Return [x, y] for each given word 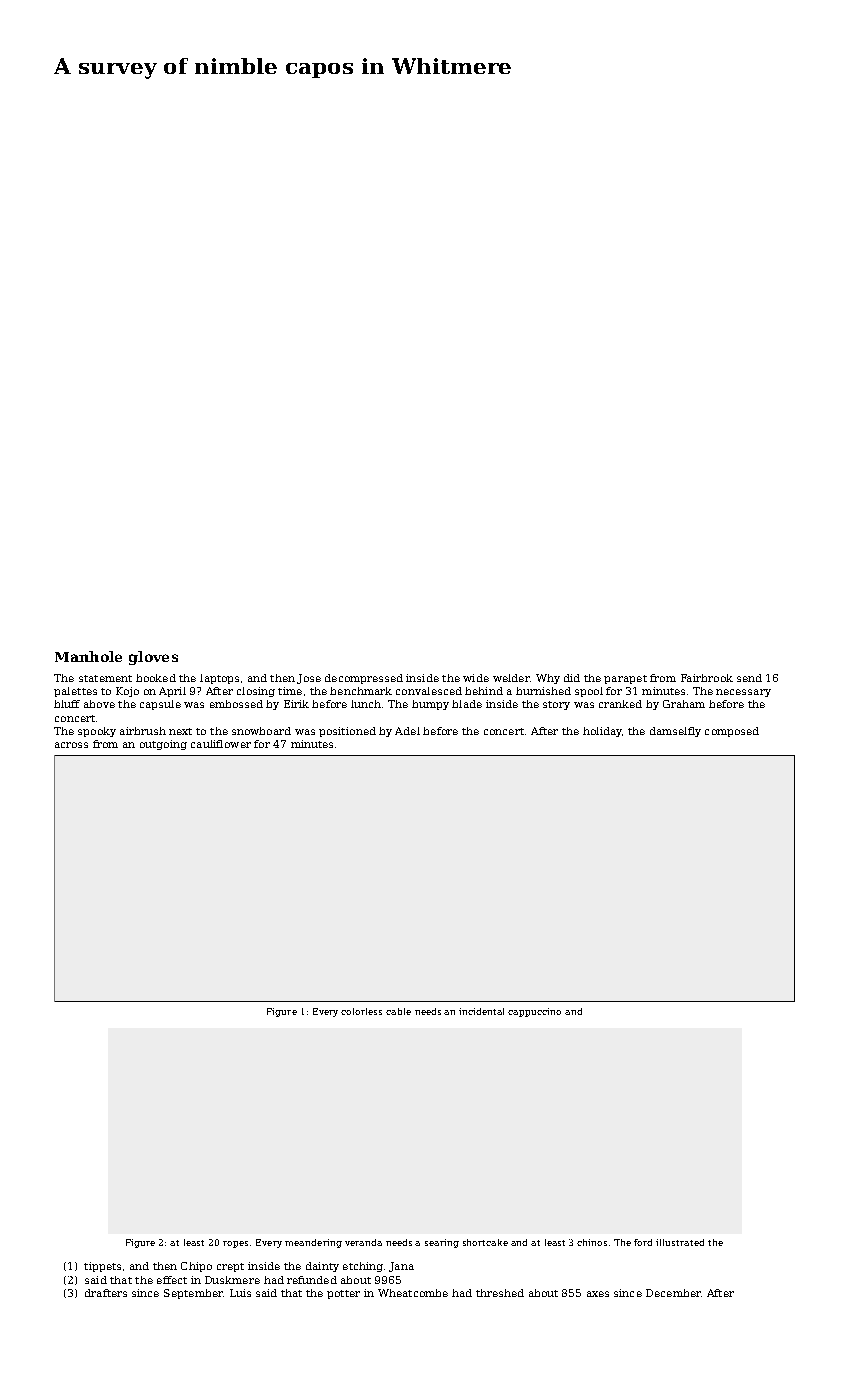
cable [398, 1011]
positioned [347, 732]
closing [256, 692]
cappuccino [534, 1012]
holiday [602, 732]
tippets [102, 1267]
